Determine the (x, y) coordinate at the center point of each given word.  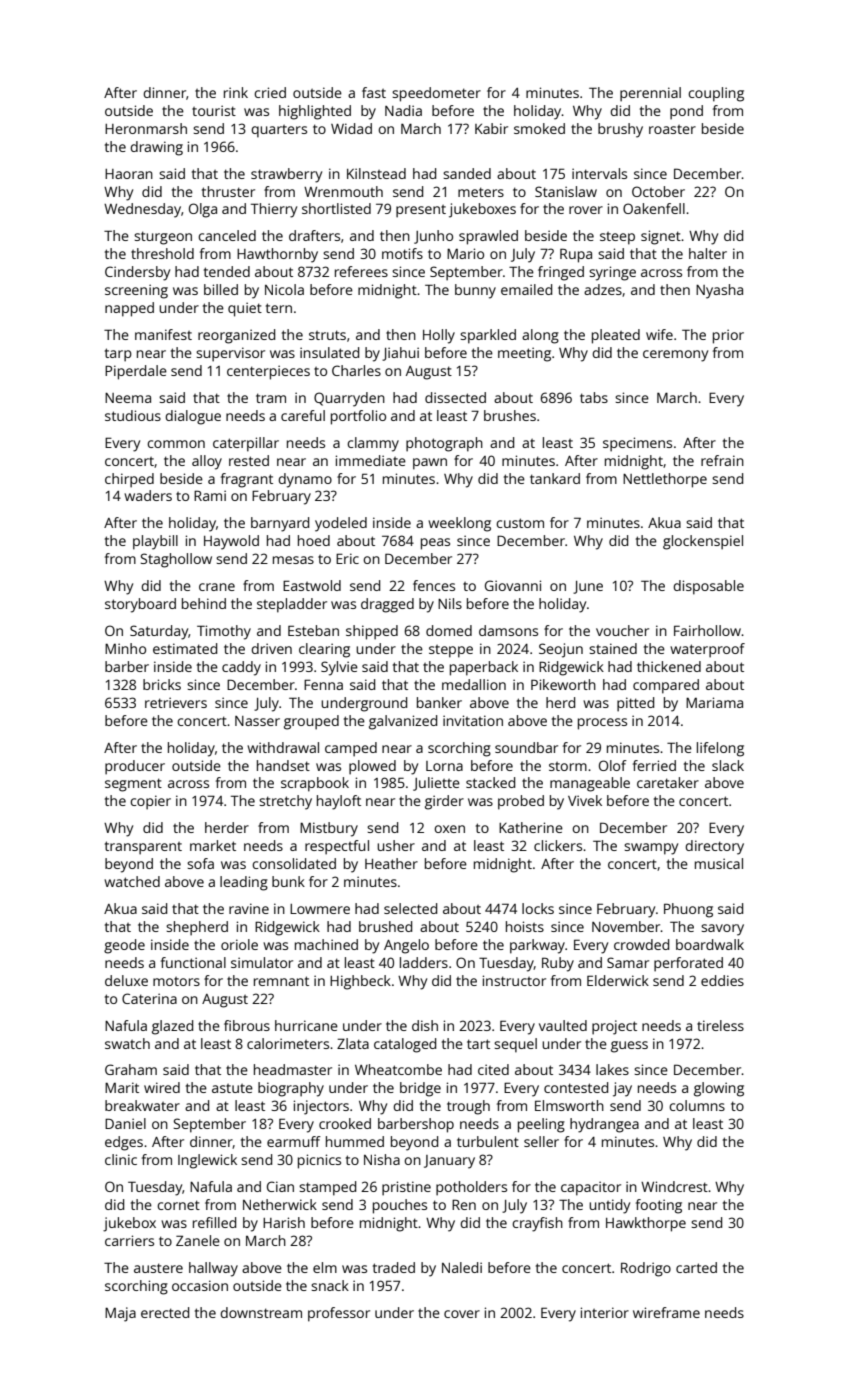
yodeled (341, 524)
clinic (121, 1159)
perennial (650, 94)
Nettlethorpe (665, 480)
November (626, 926)
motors (176, 981)
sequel (515, 1045)
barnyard (280, 524)
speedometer (436, 94)
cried (270, 92)
